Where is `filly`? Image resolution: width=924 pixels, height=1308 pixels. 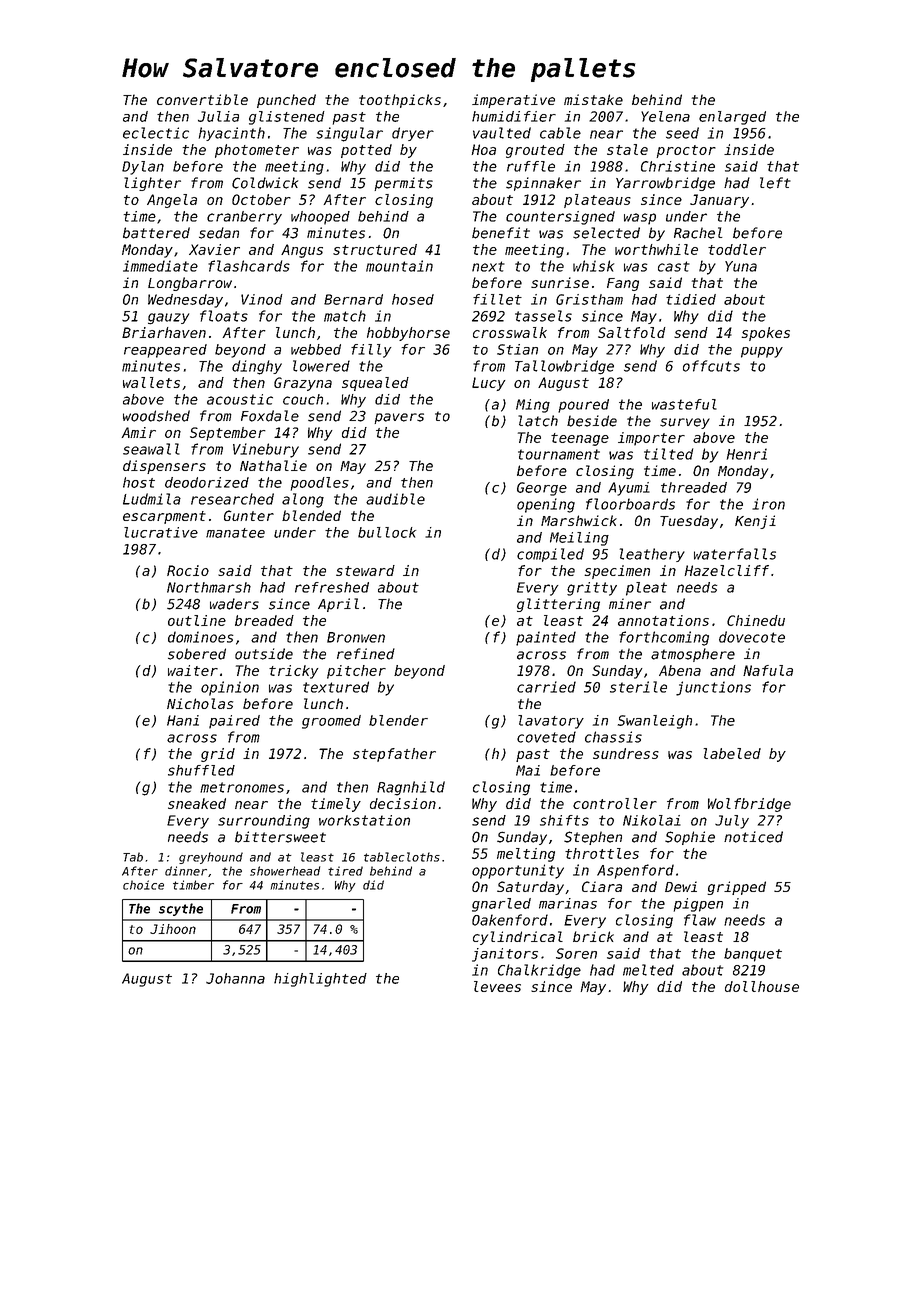 filly is located at coordinates (371, 351).
